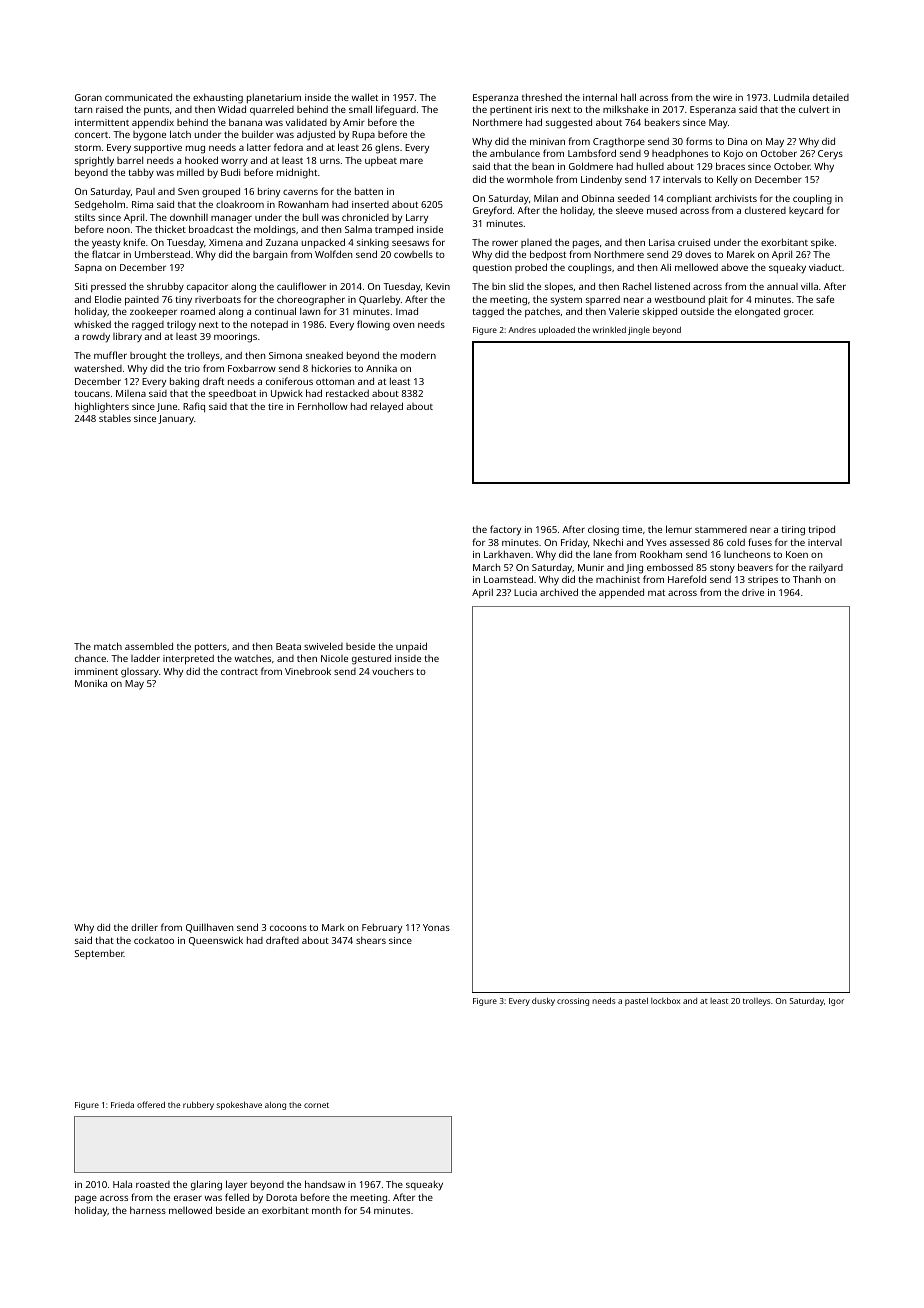  What do you see at coordinates (660, 312) in the image?
I see `skipped` at bounding box center [660, 312].
